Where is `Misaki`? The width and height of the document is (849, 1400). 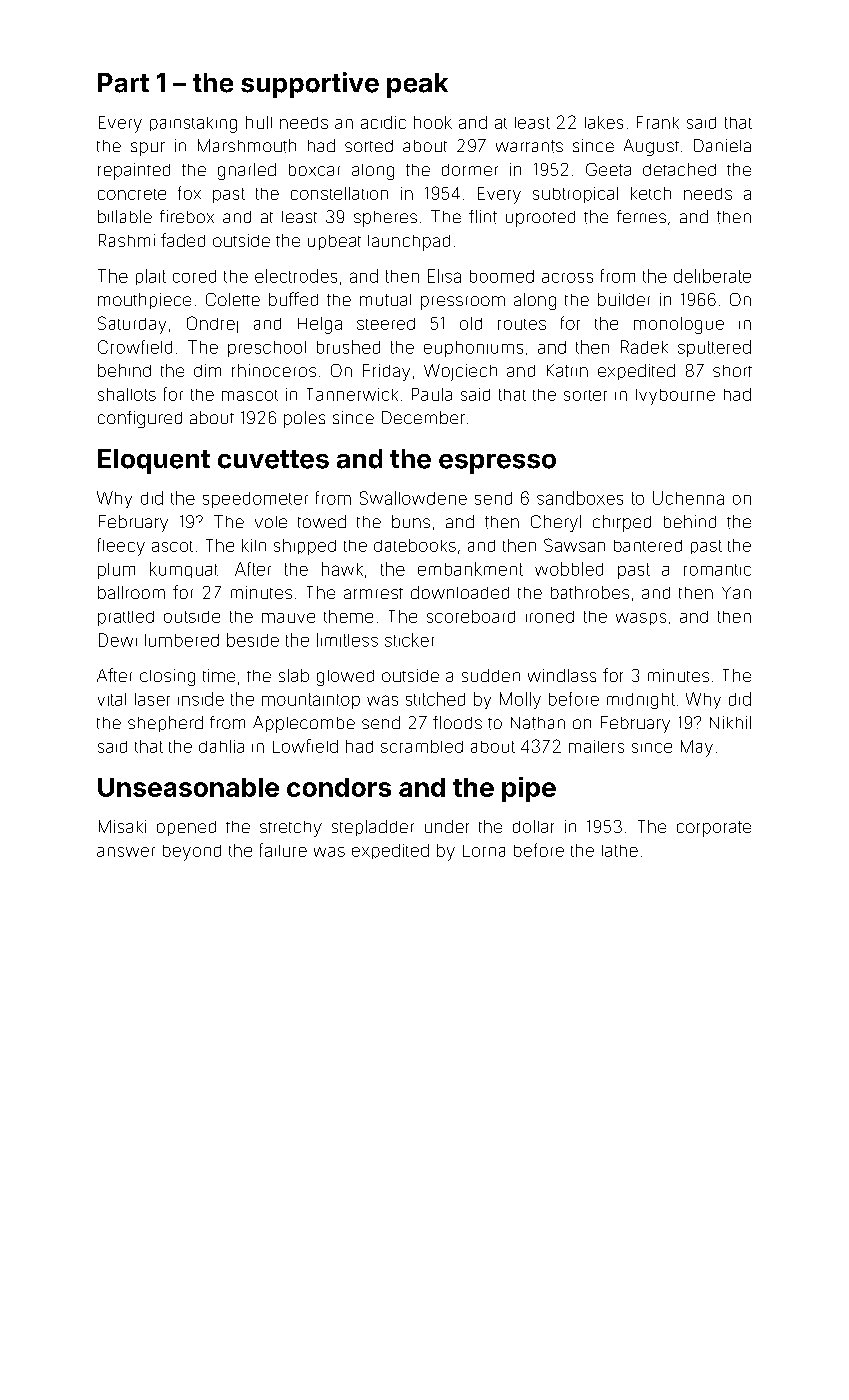 Misaki is located at coordinates (122, 826).
